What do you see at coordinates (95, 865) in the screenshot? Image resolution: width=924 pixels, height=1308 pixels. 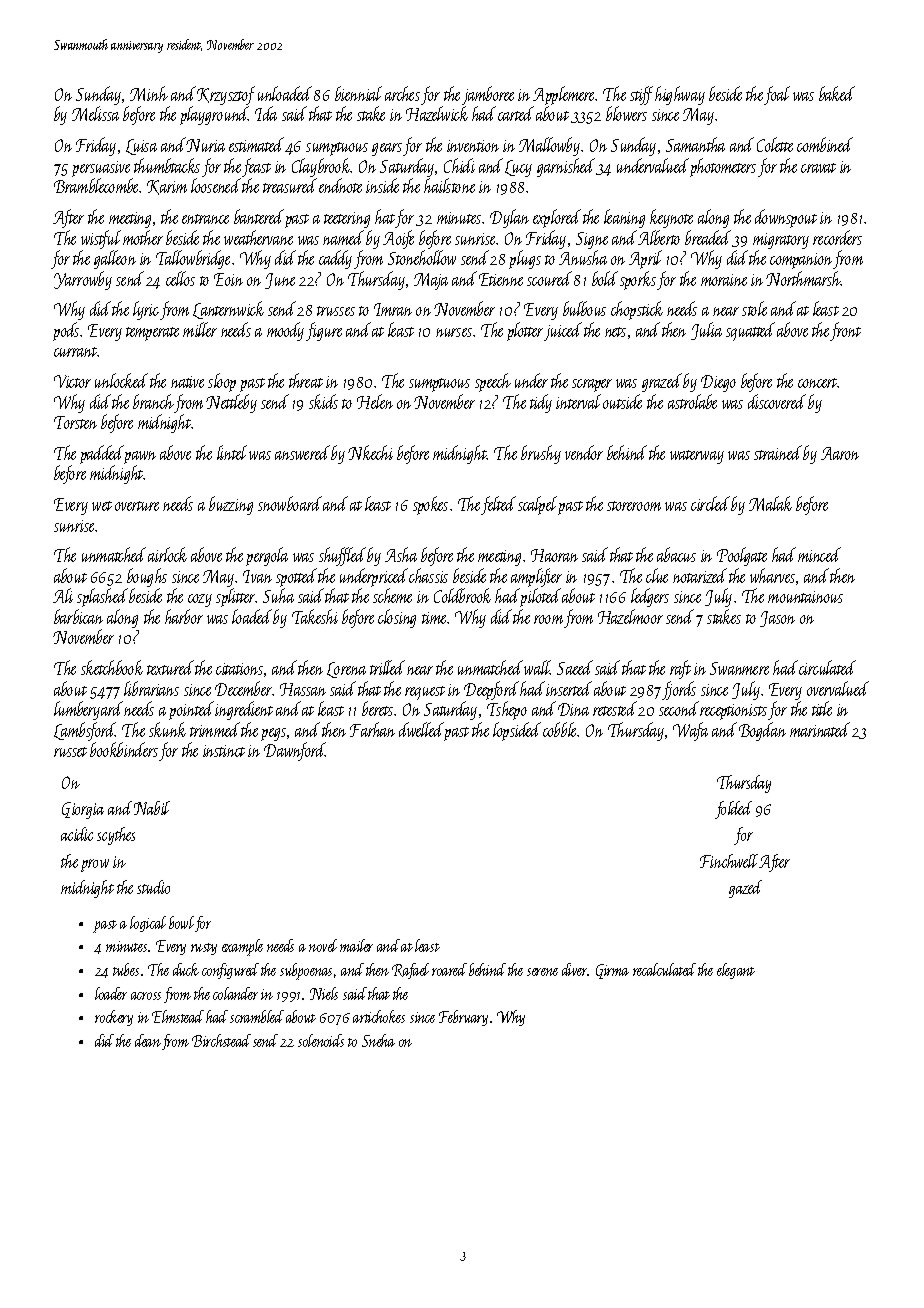 I see `prow` at bounding box center [95, 865].
